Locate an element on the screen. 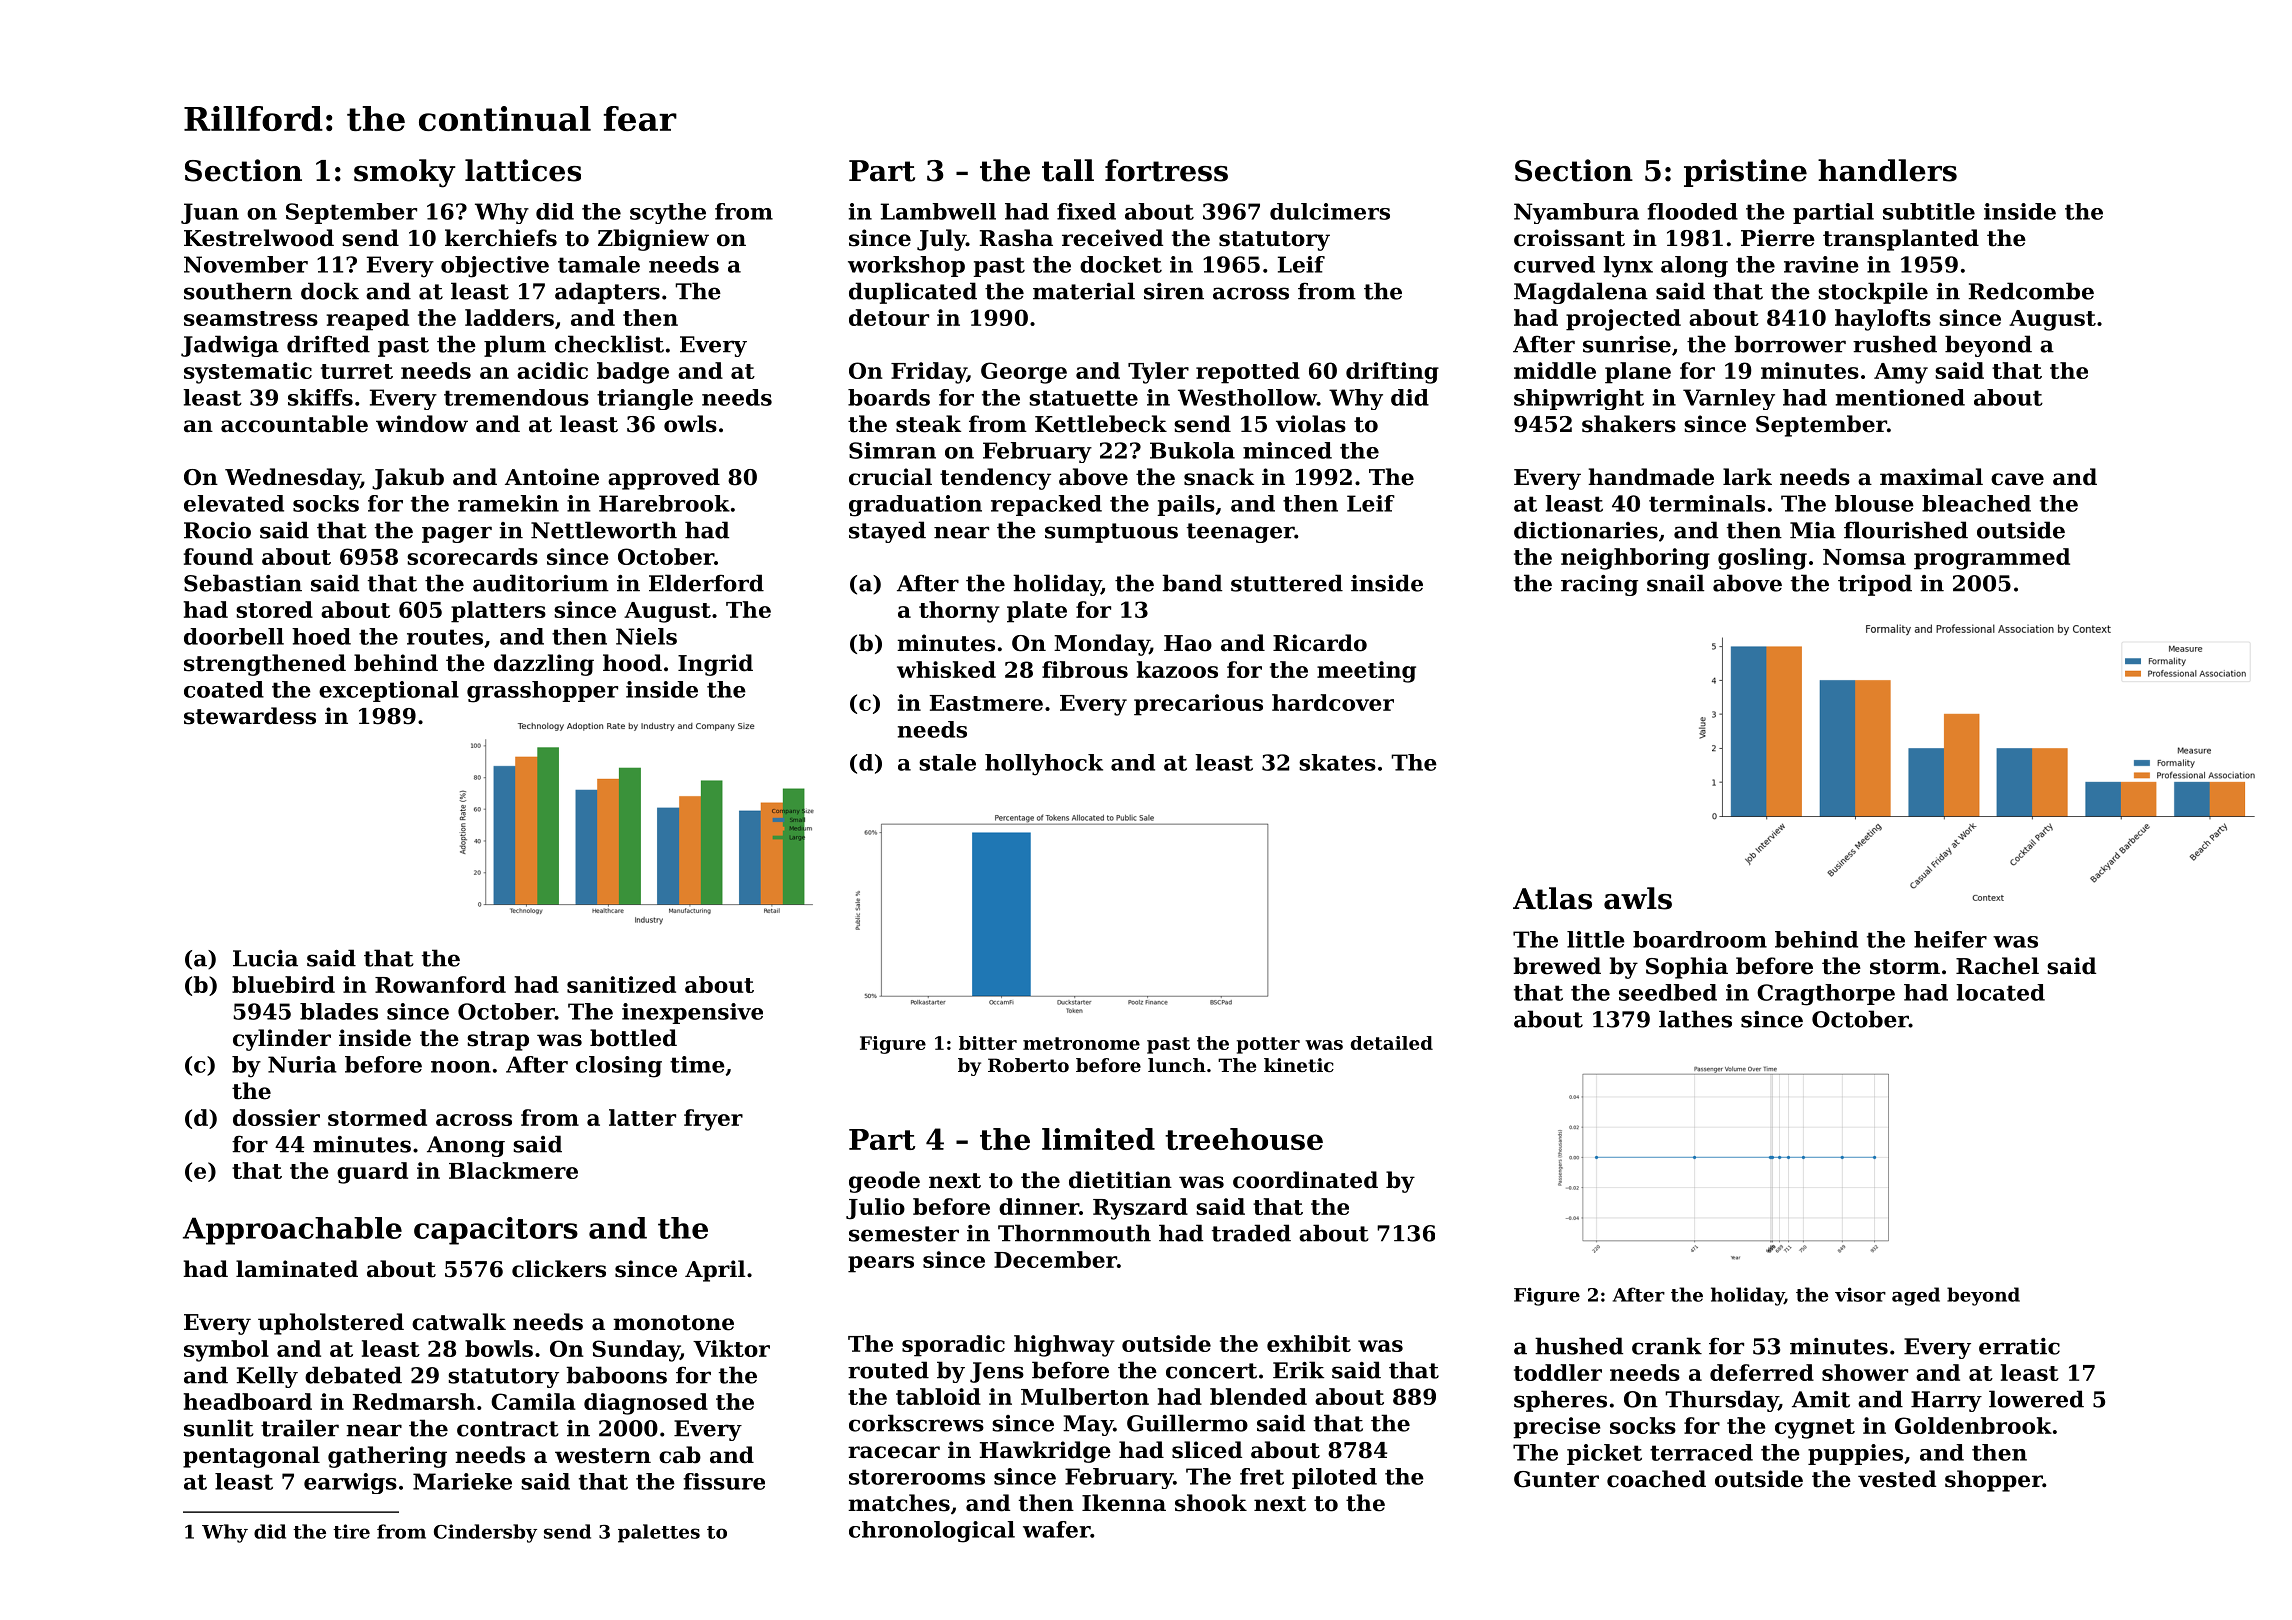 This screenshot has height=1620, width=2292. toddler is located at coordinates (1558, 1372).
